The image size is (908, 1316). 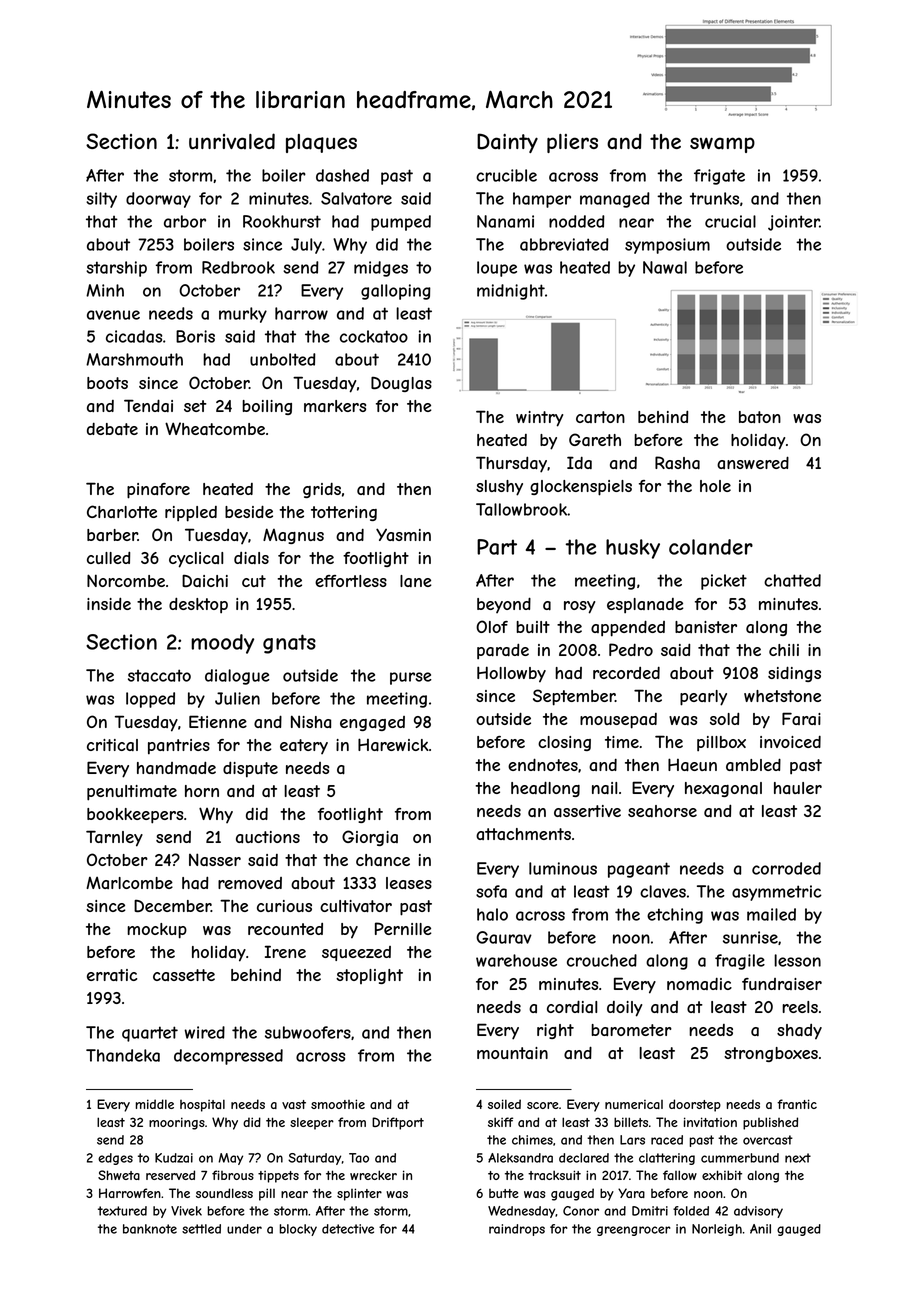 I want to click on grids, so click(x=322, y=490).
